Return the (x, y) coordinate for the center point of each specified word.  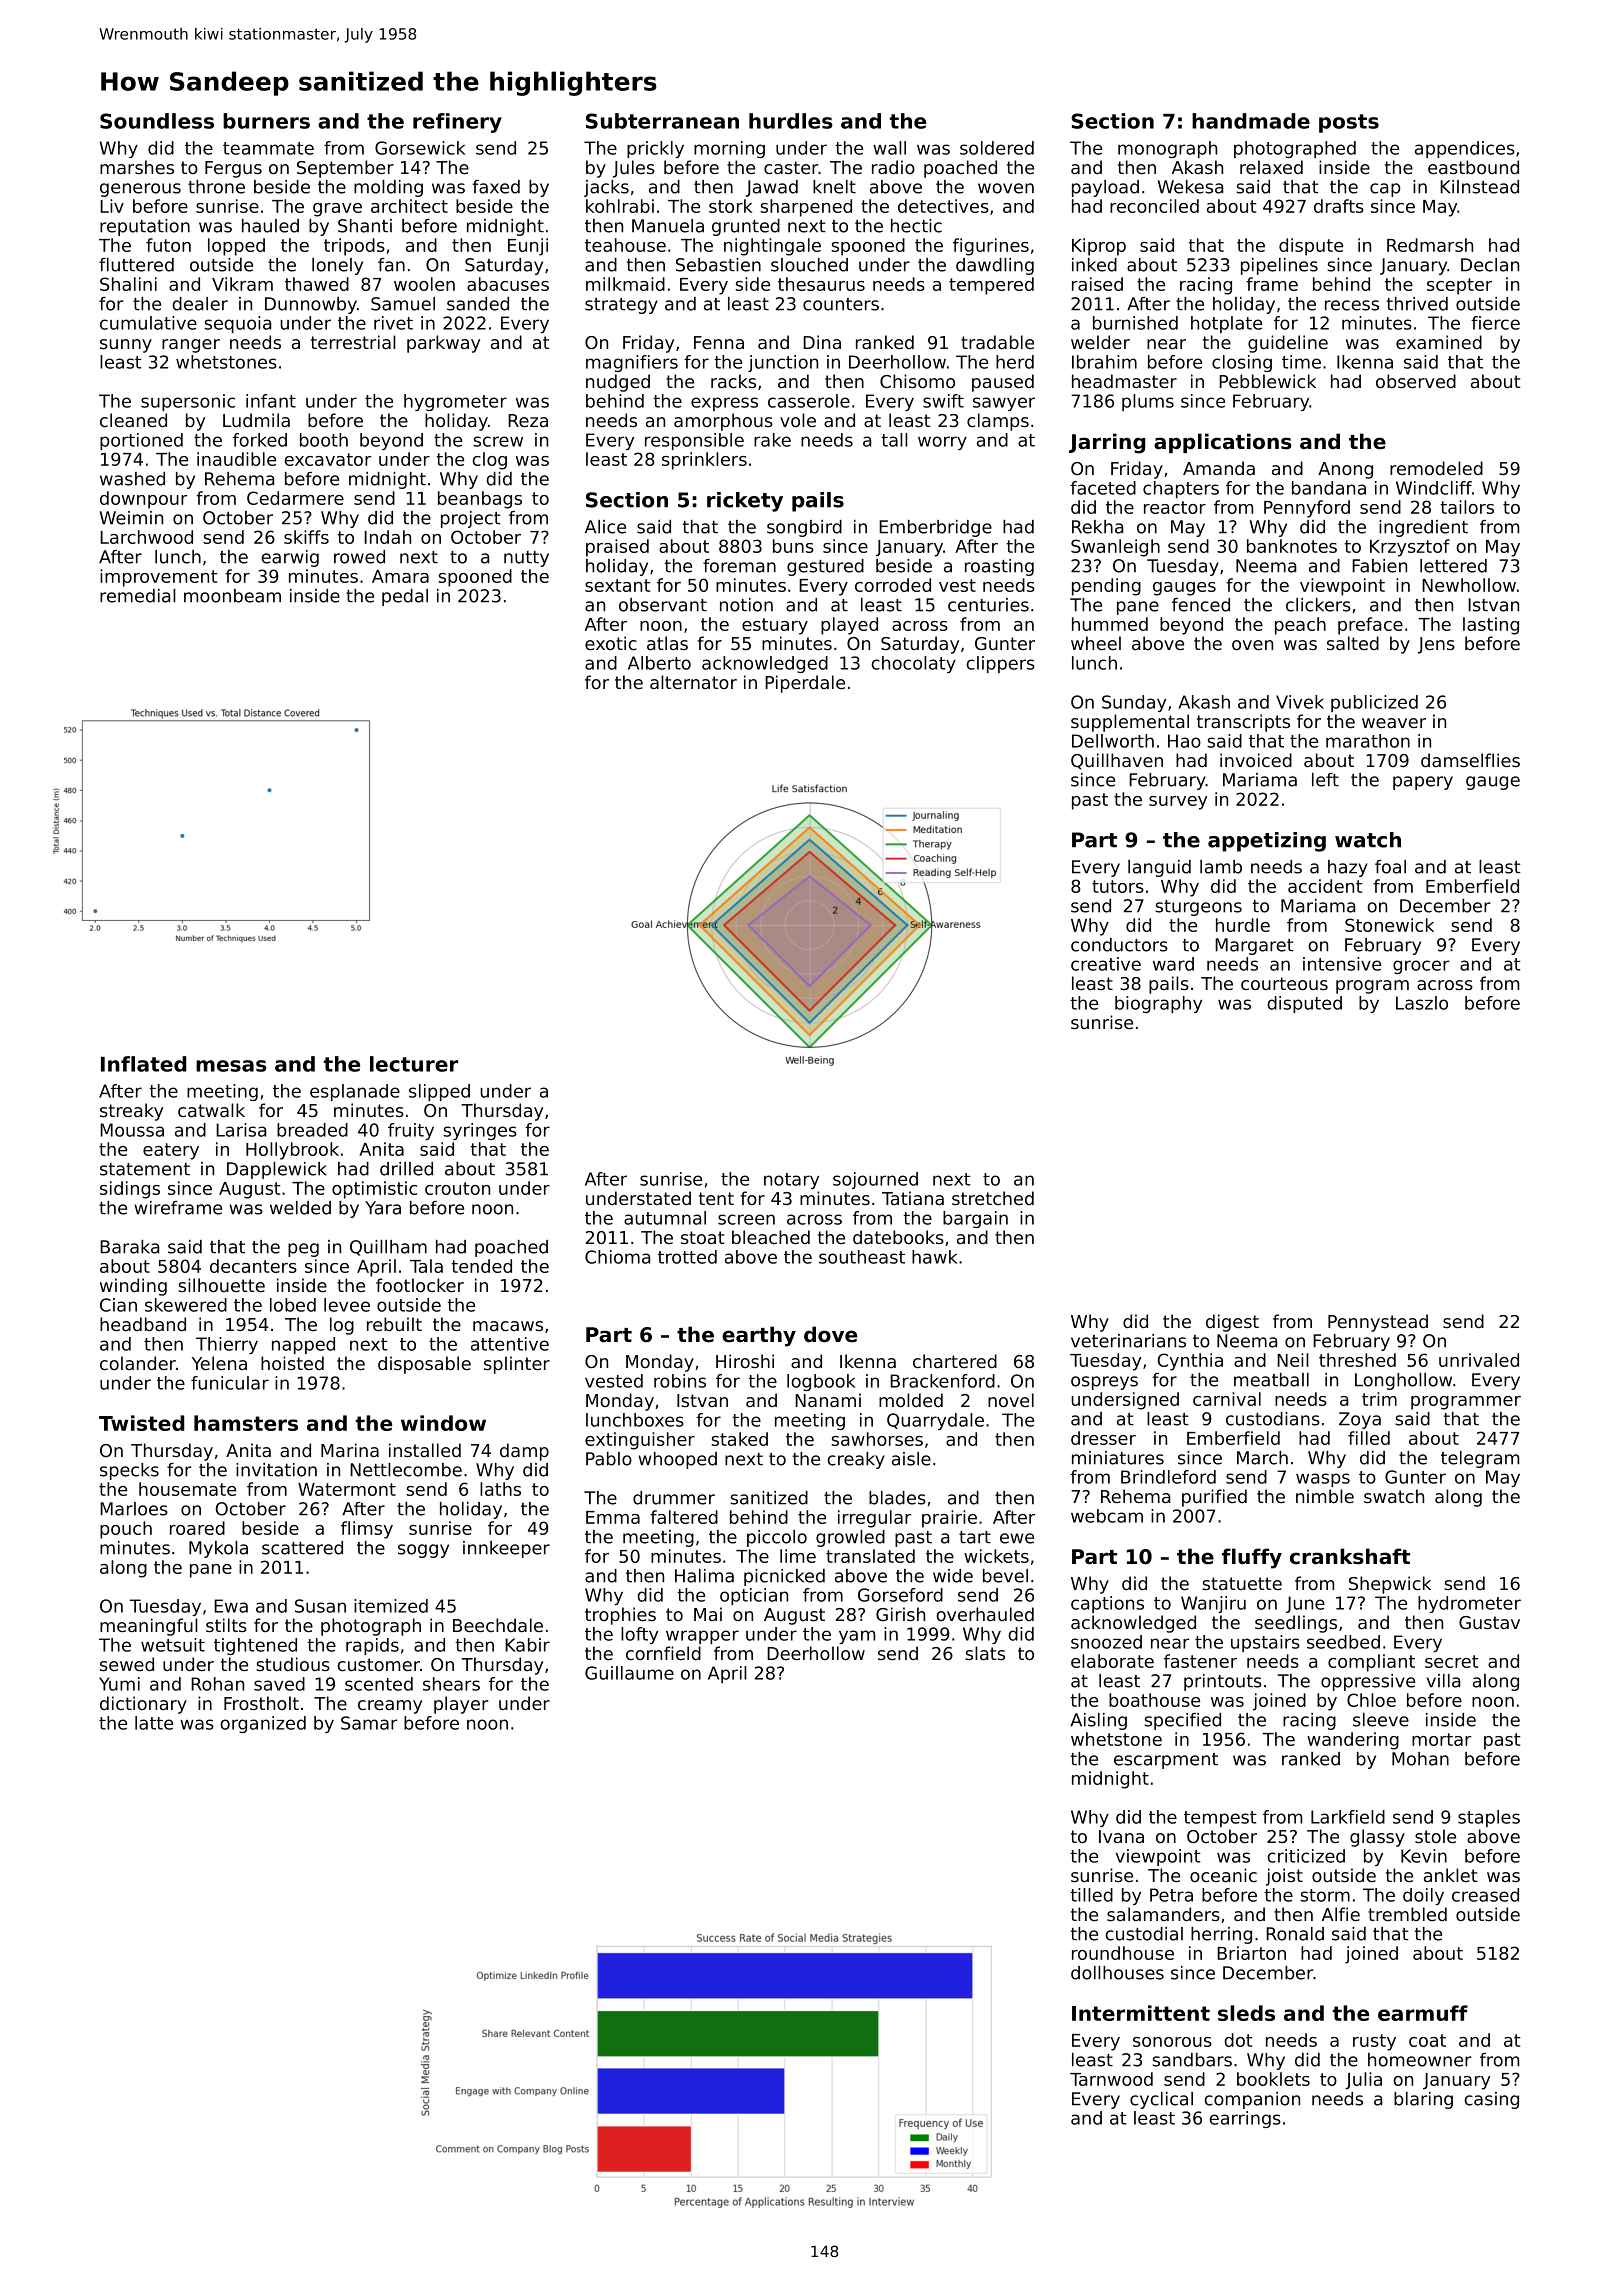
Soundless (157, 121)
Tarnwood (1111, 2079)
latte (154, 1723)
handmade (1251, 121)
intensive (1342, 964)
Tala (426, 1266)
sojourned (875, 1180)
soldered (997, 148)
